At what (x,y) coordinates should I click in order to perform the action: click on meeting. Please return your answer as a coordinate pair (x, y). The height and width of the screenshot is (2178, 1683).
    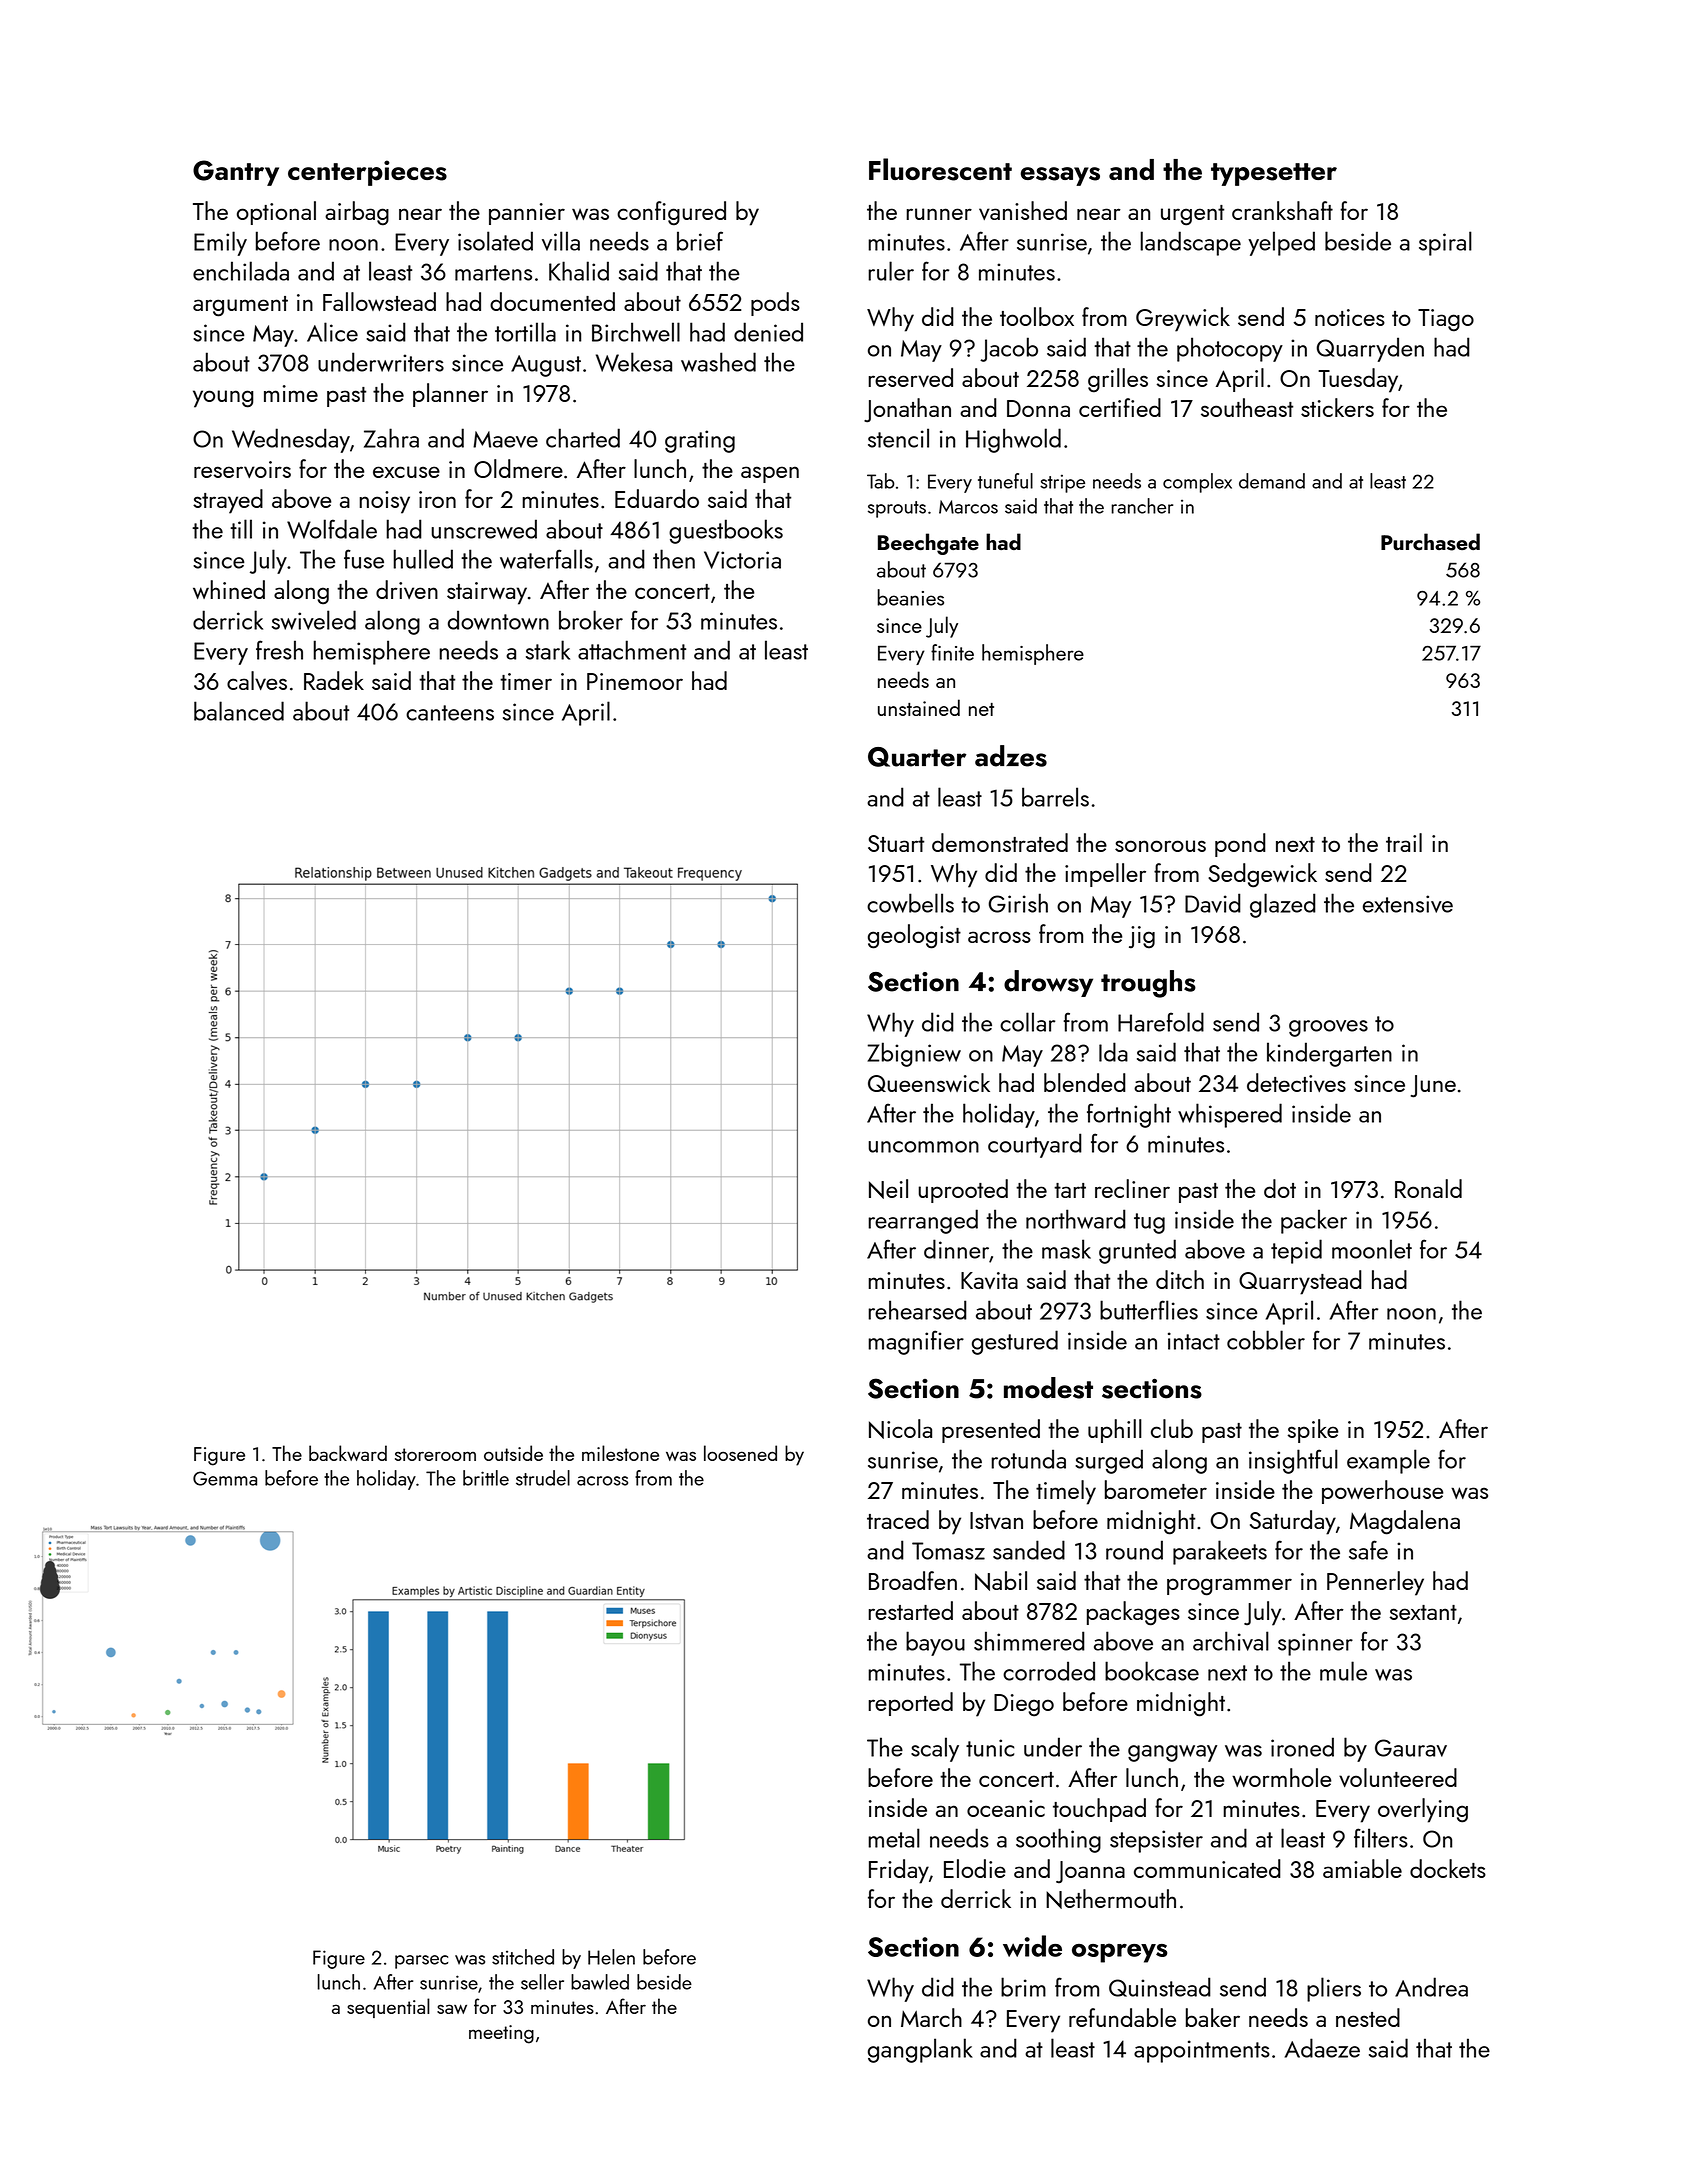
    Looking at the image, I should click on (501, 2034).
